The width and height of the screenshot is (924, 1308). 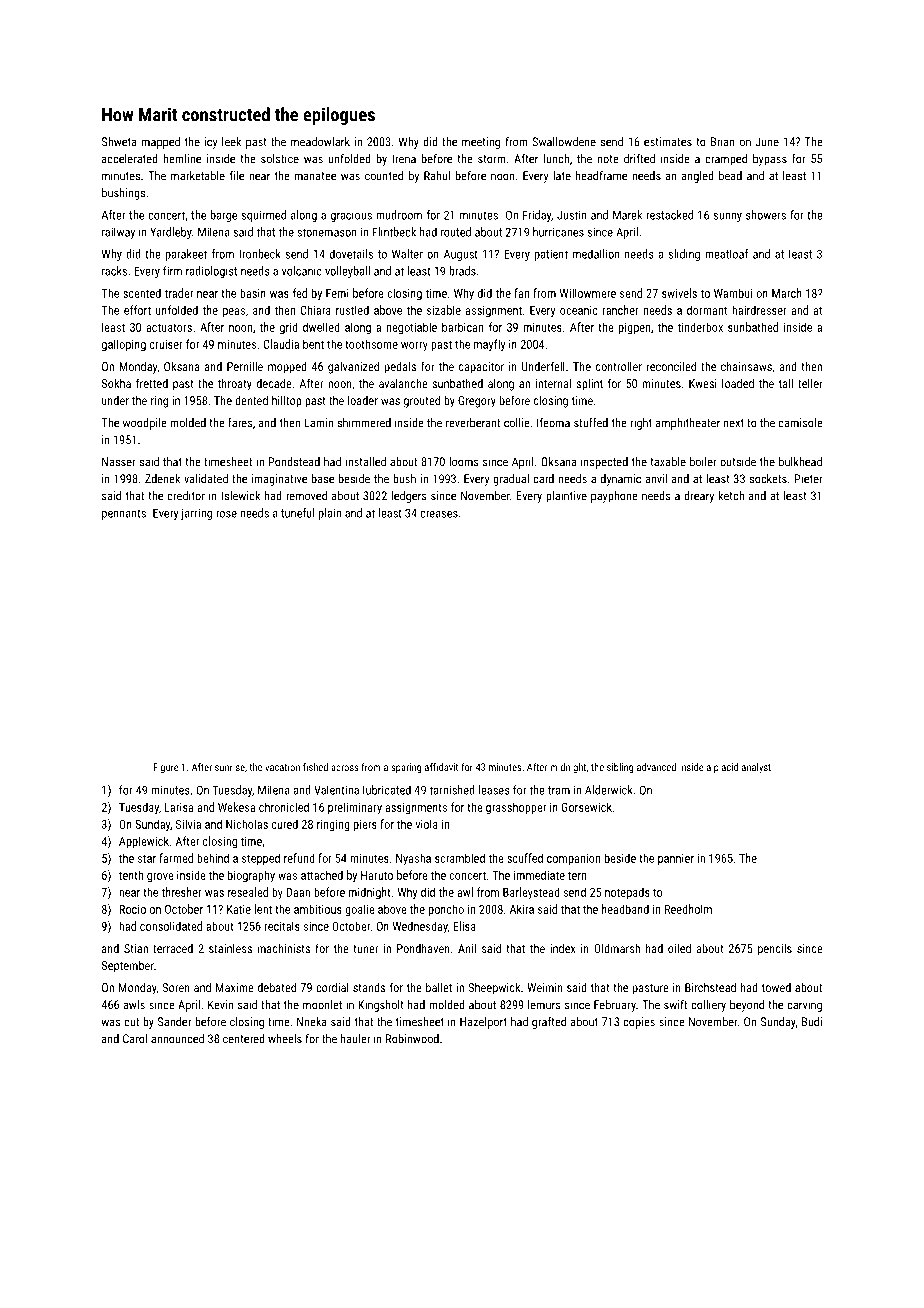 What do you see at coordinates (477, 402) in the screenshot?
I see `Gregory` at bounding box center [477, 402].
